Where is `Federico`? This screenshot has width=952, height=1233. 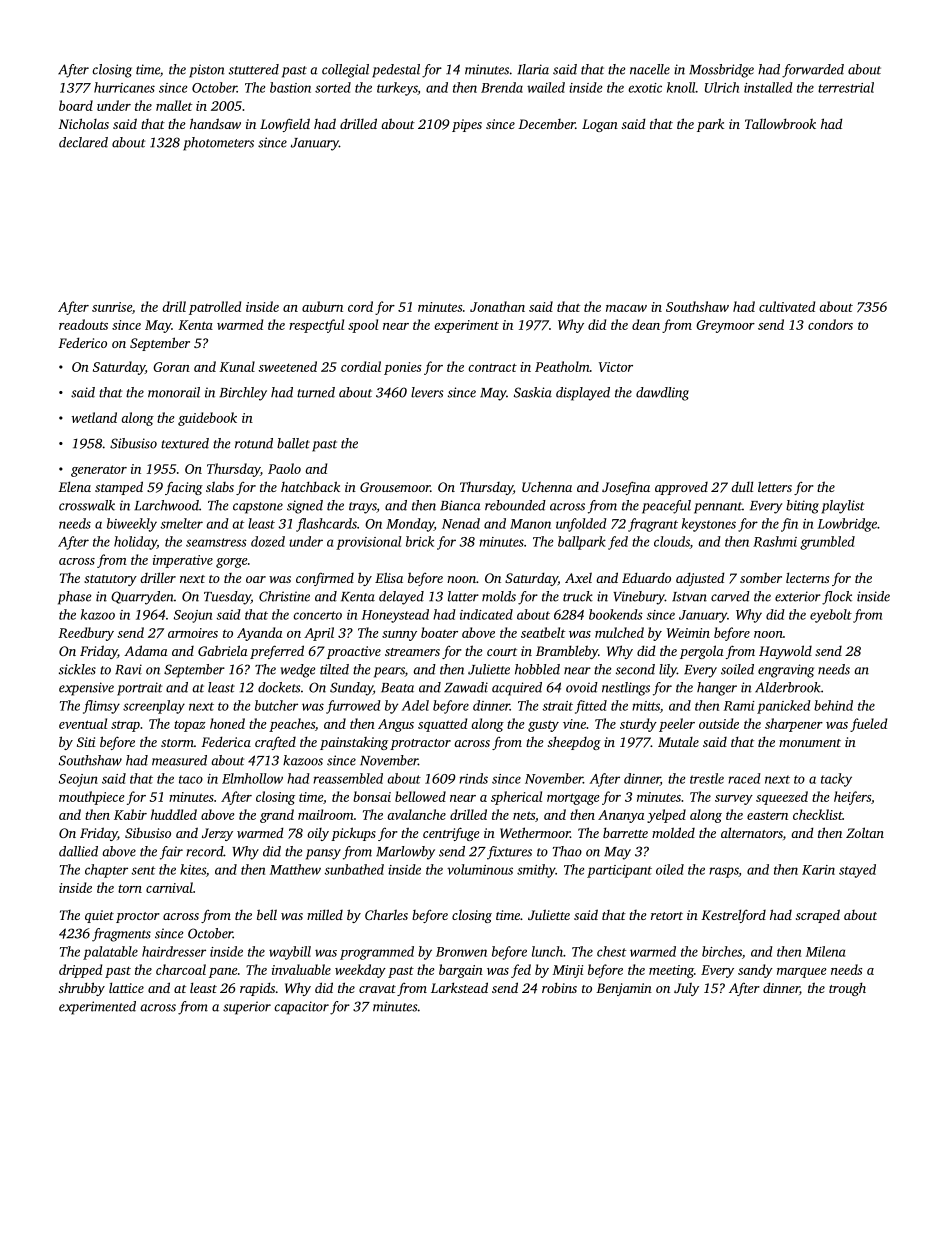 Federico is located at coordinates (82, 342).
